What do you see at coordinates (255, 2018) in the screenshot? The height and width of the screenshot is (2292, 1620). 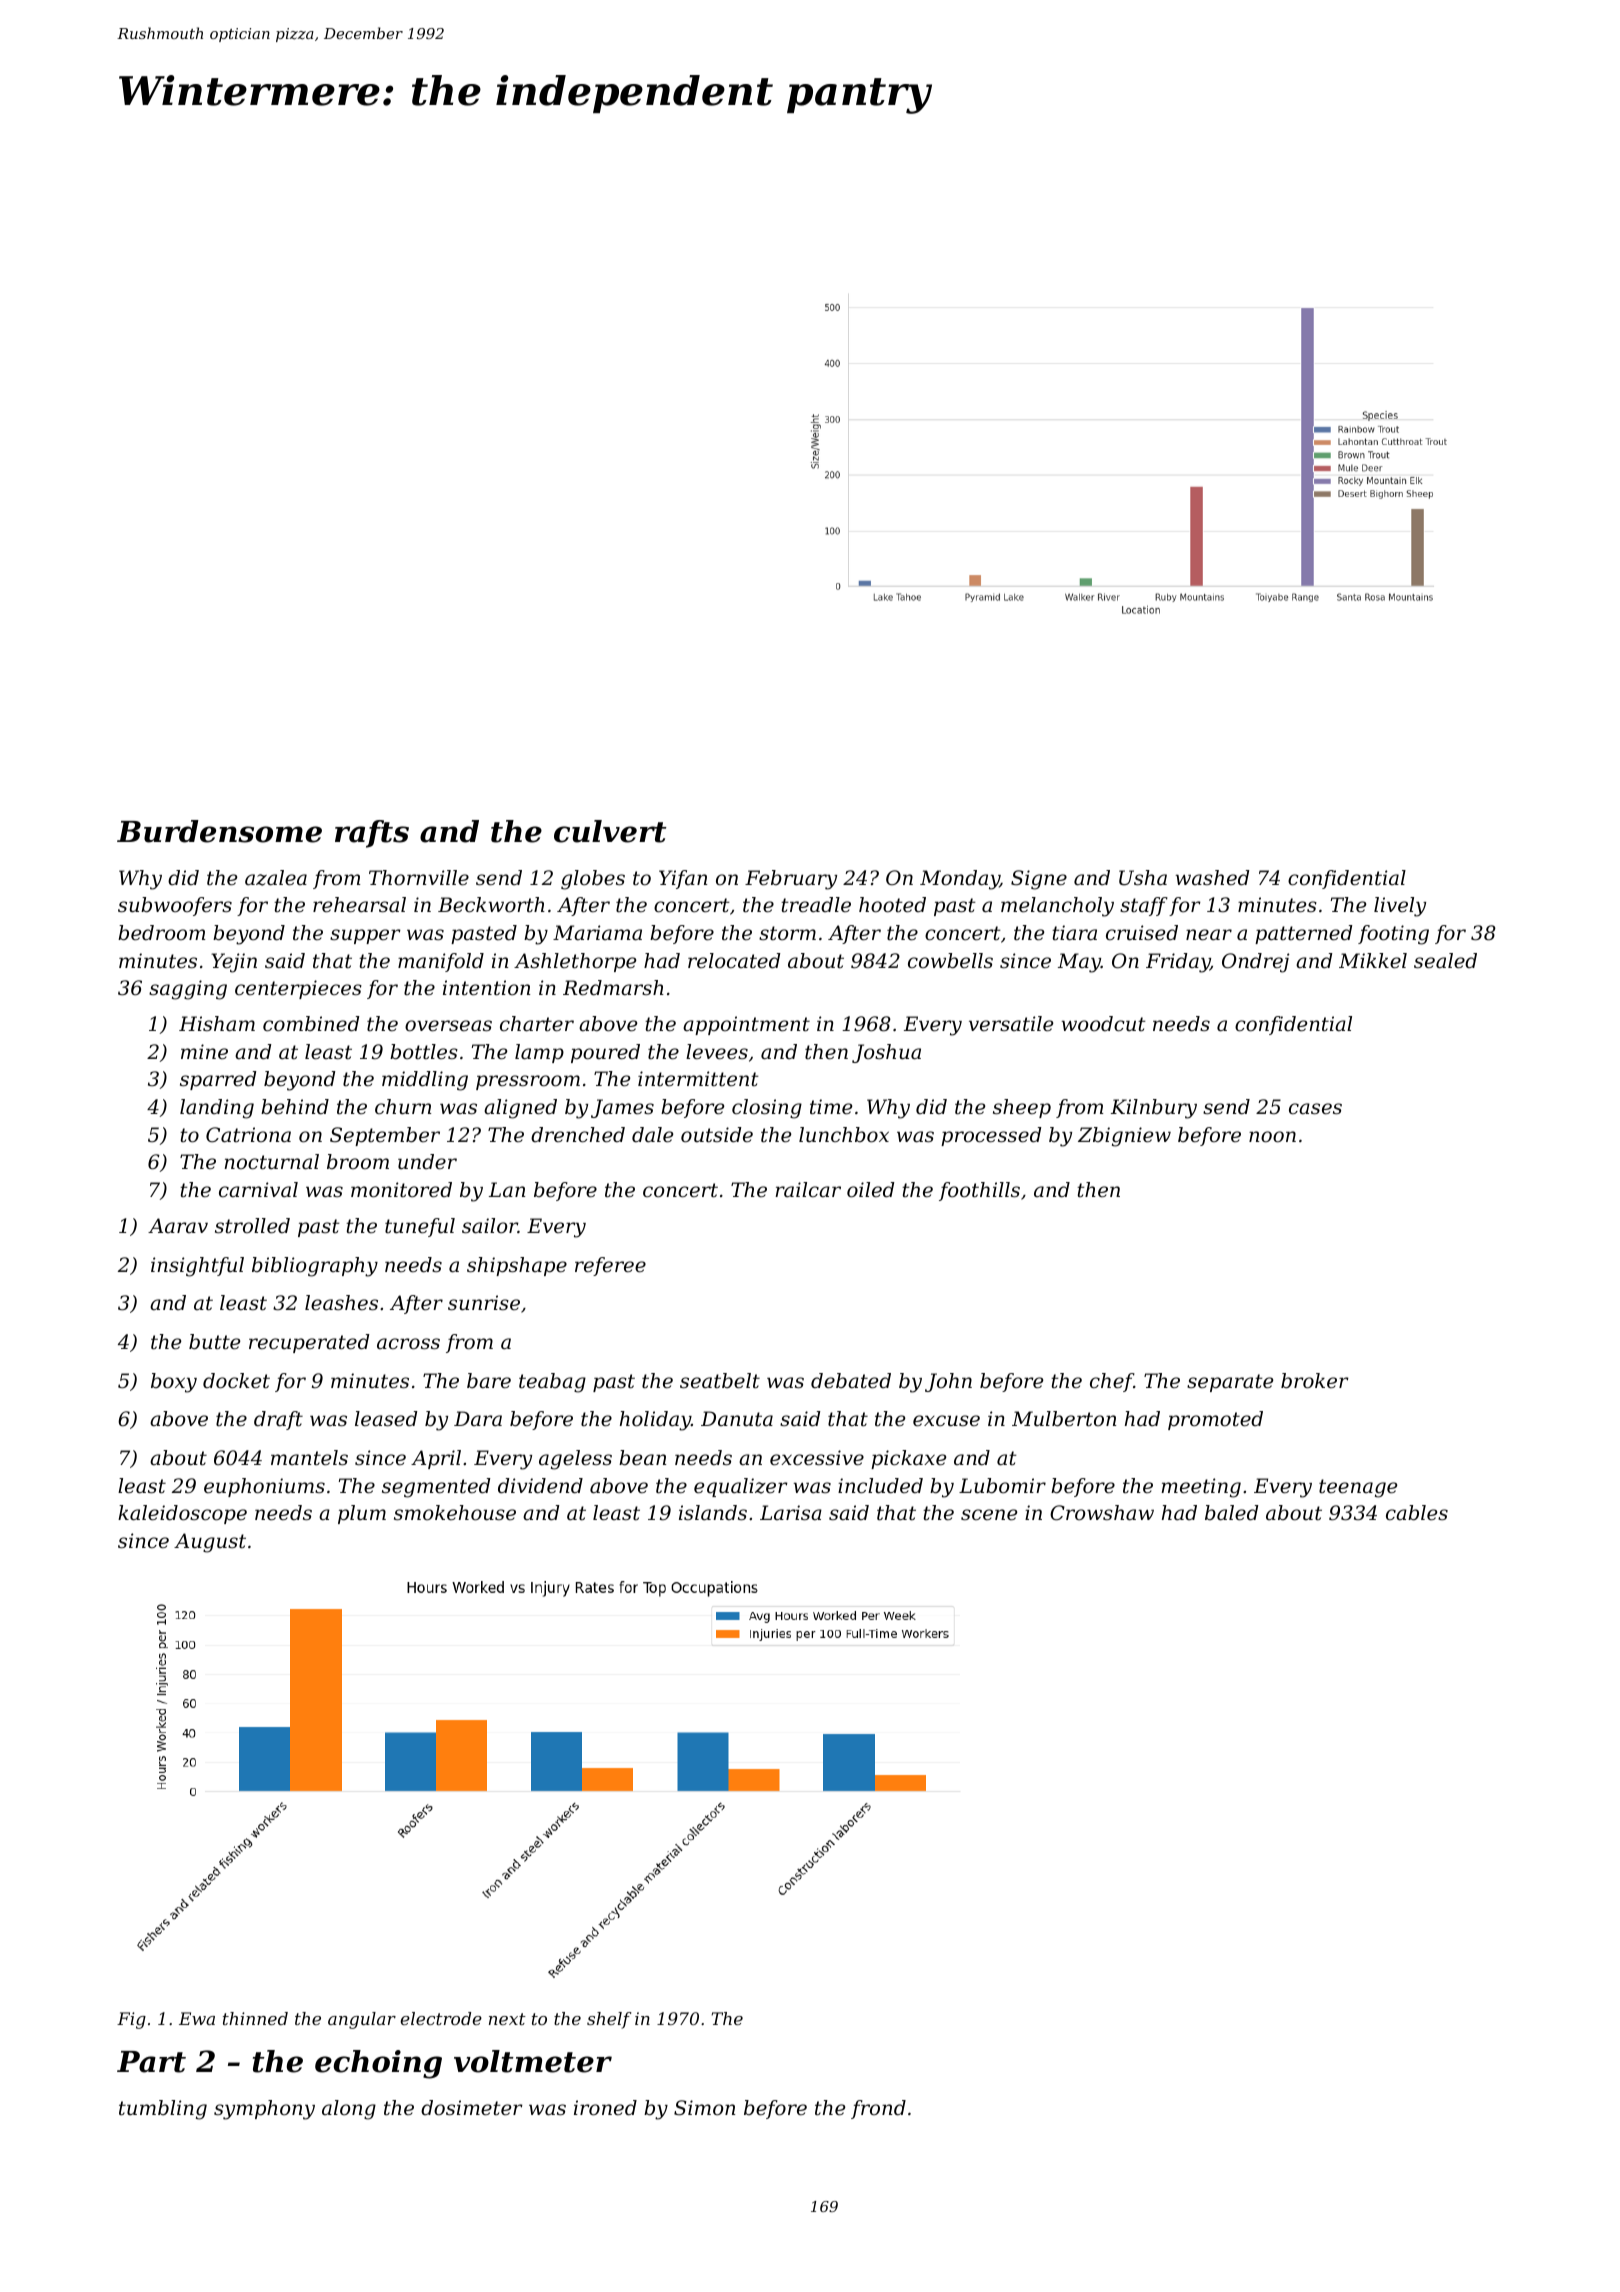 I see `thinned` at bounding box center [255, 2018].
